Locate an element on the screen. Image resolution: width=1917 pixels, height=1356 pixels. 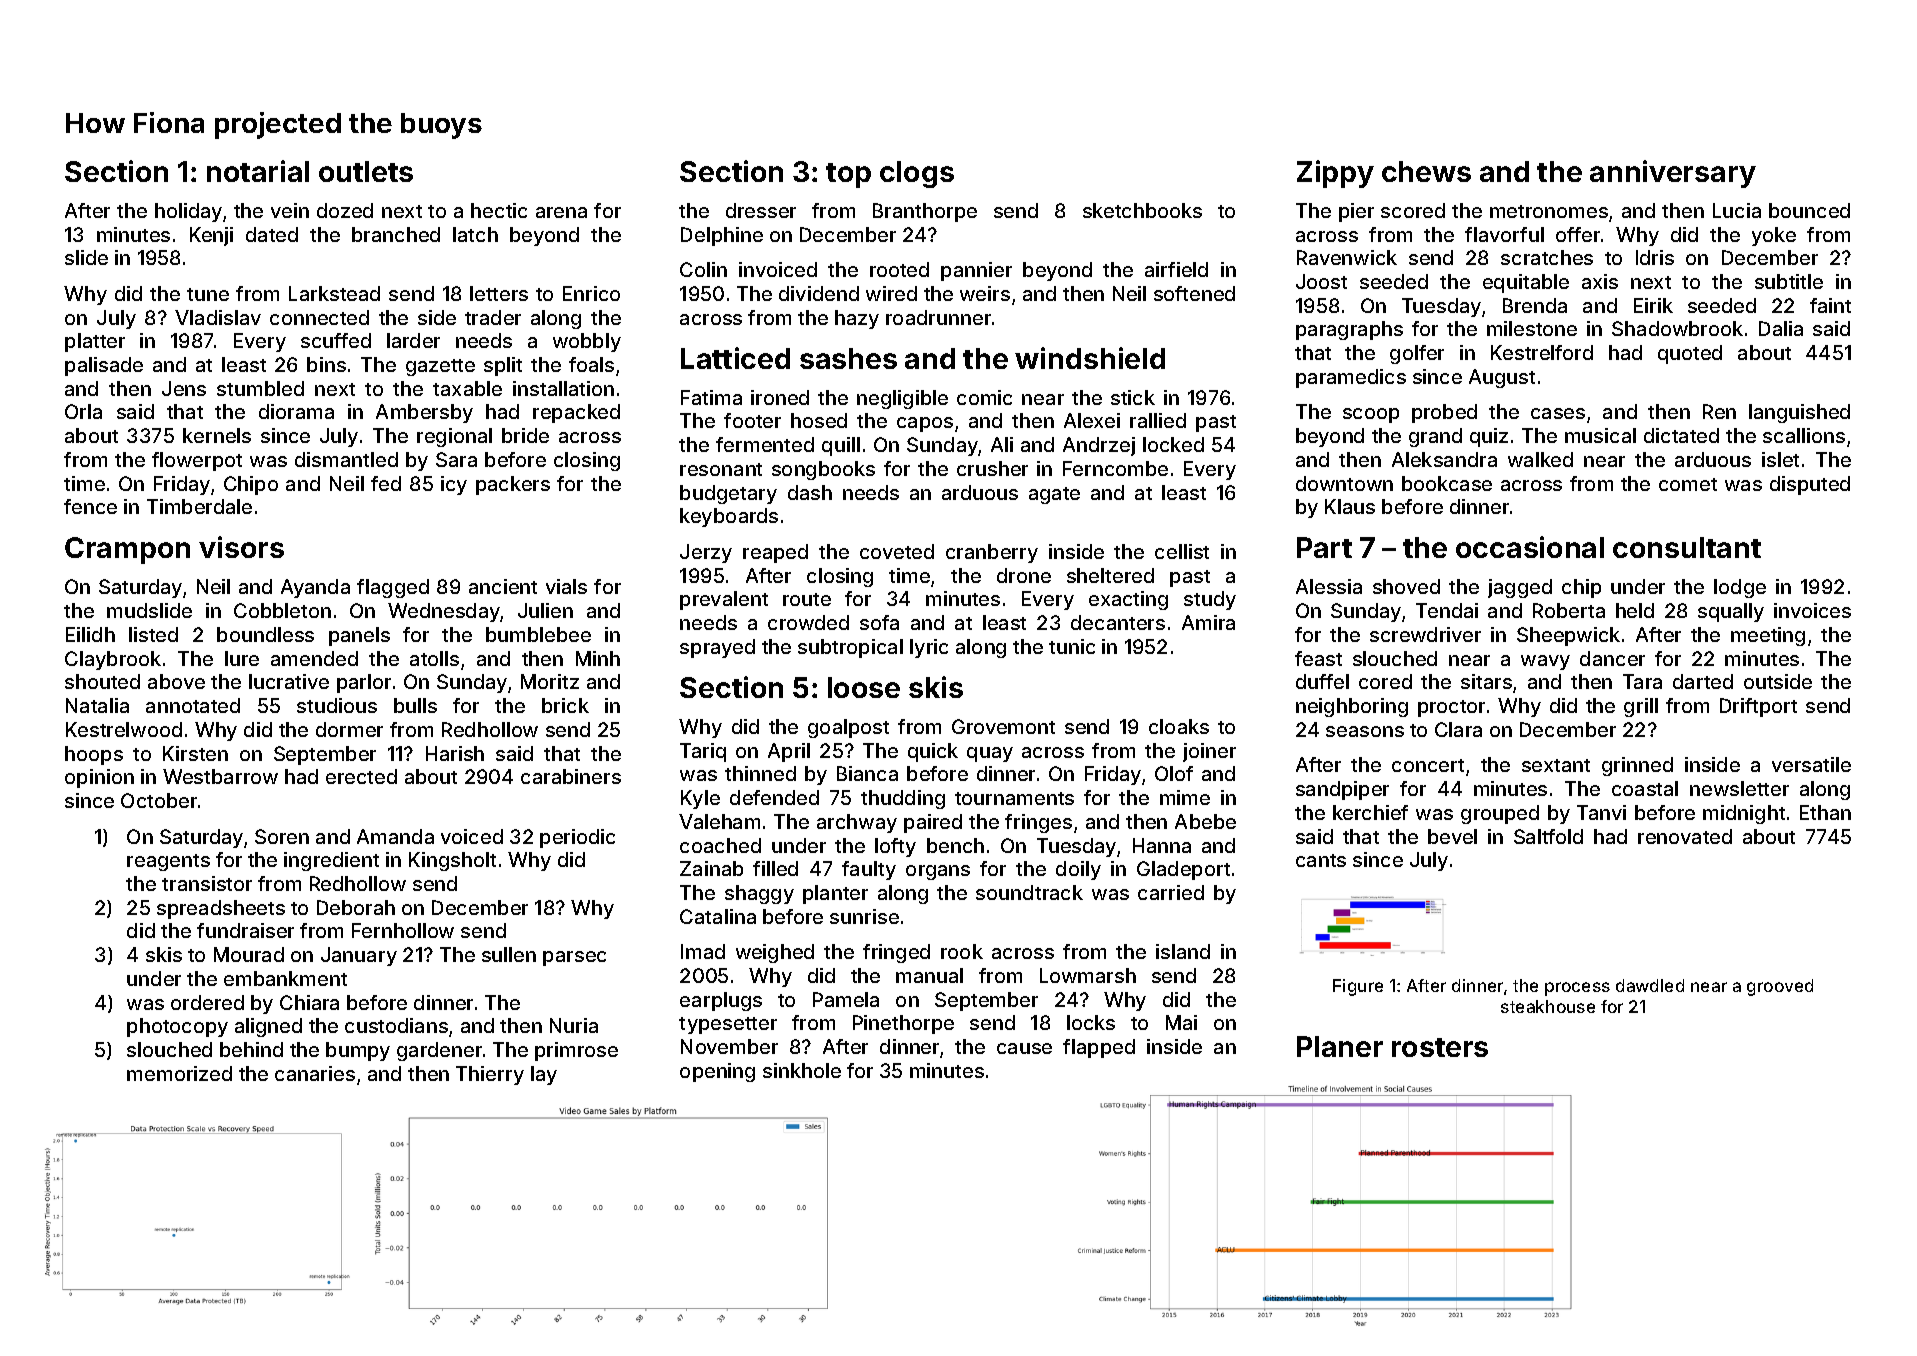
packers is located at coordinates (513, 485).
